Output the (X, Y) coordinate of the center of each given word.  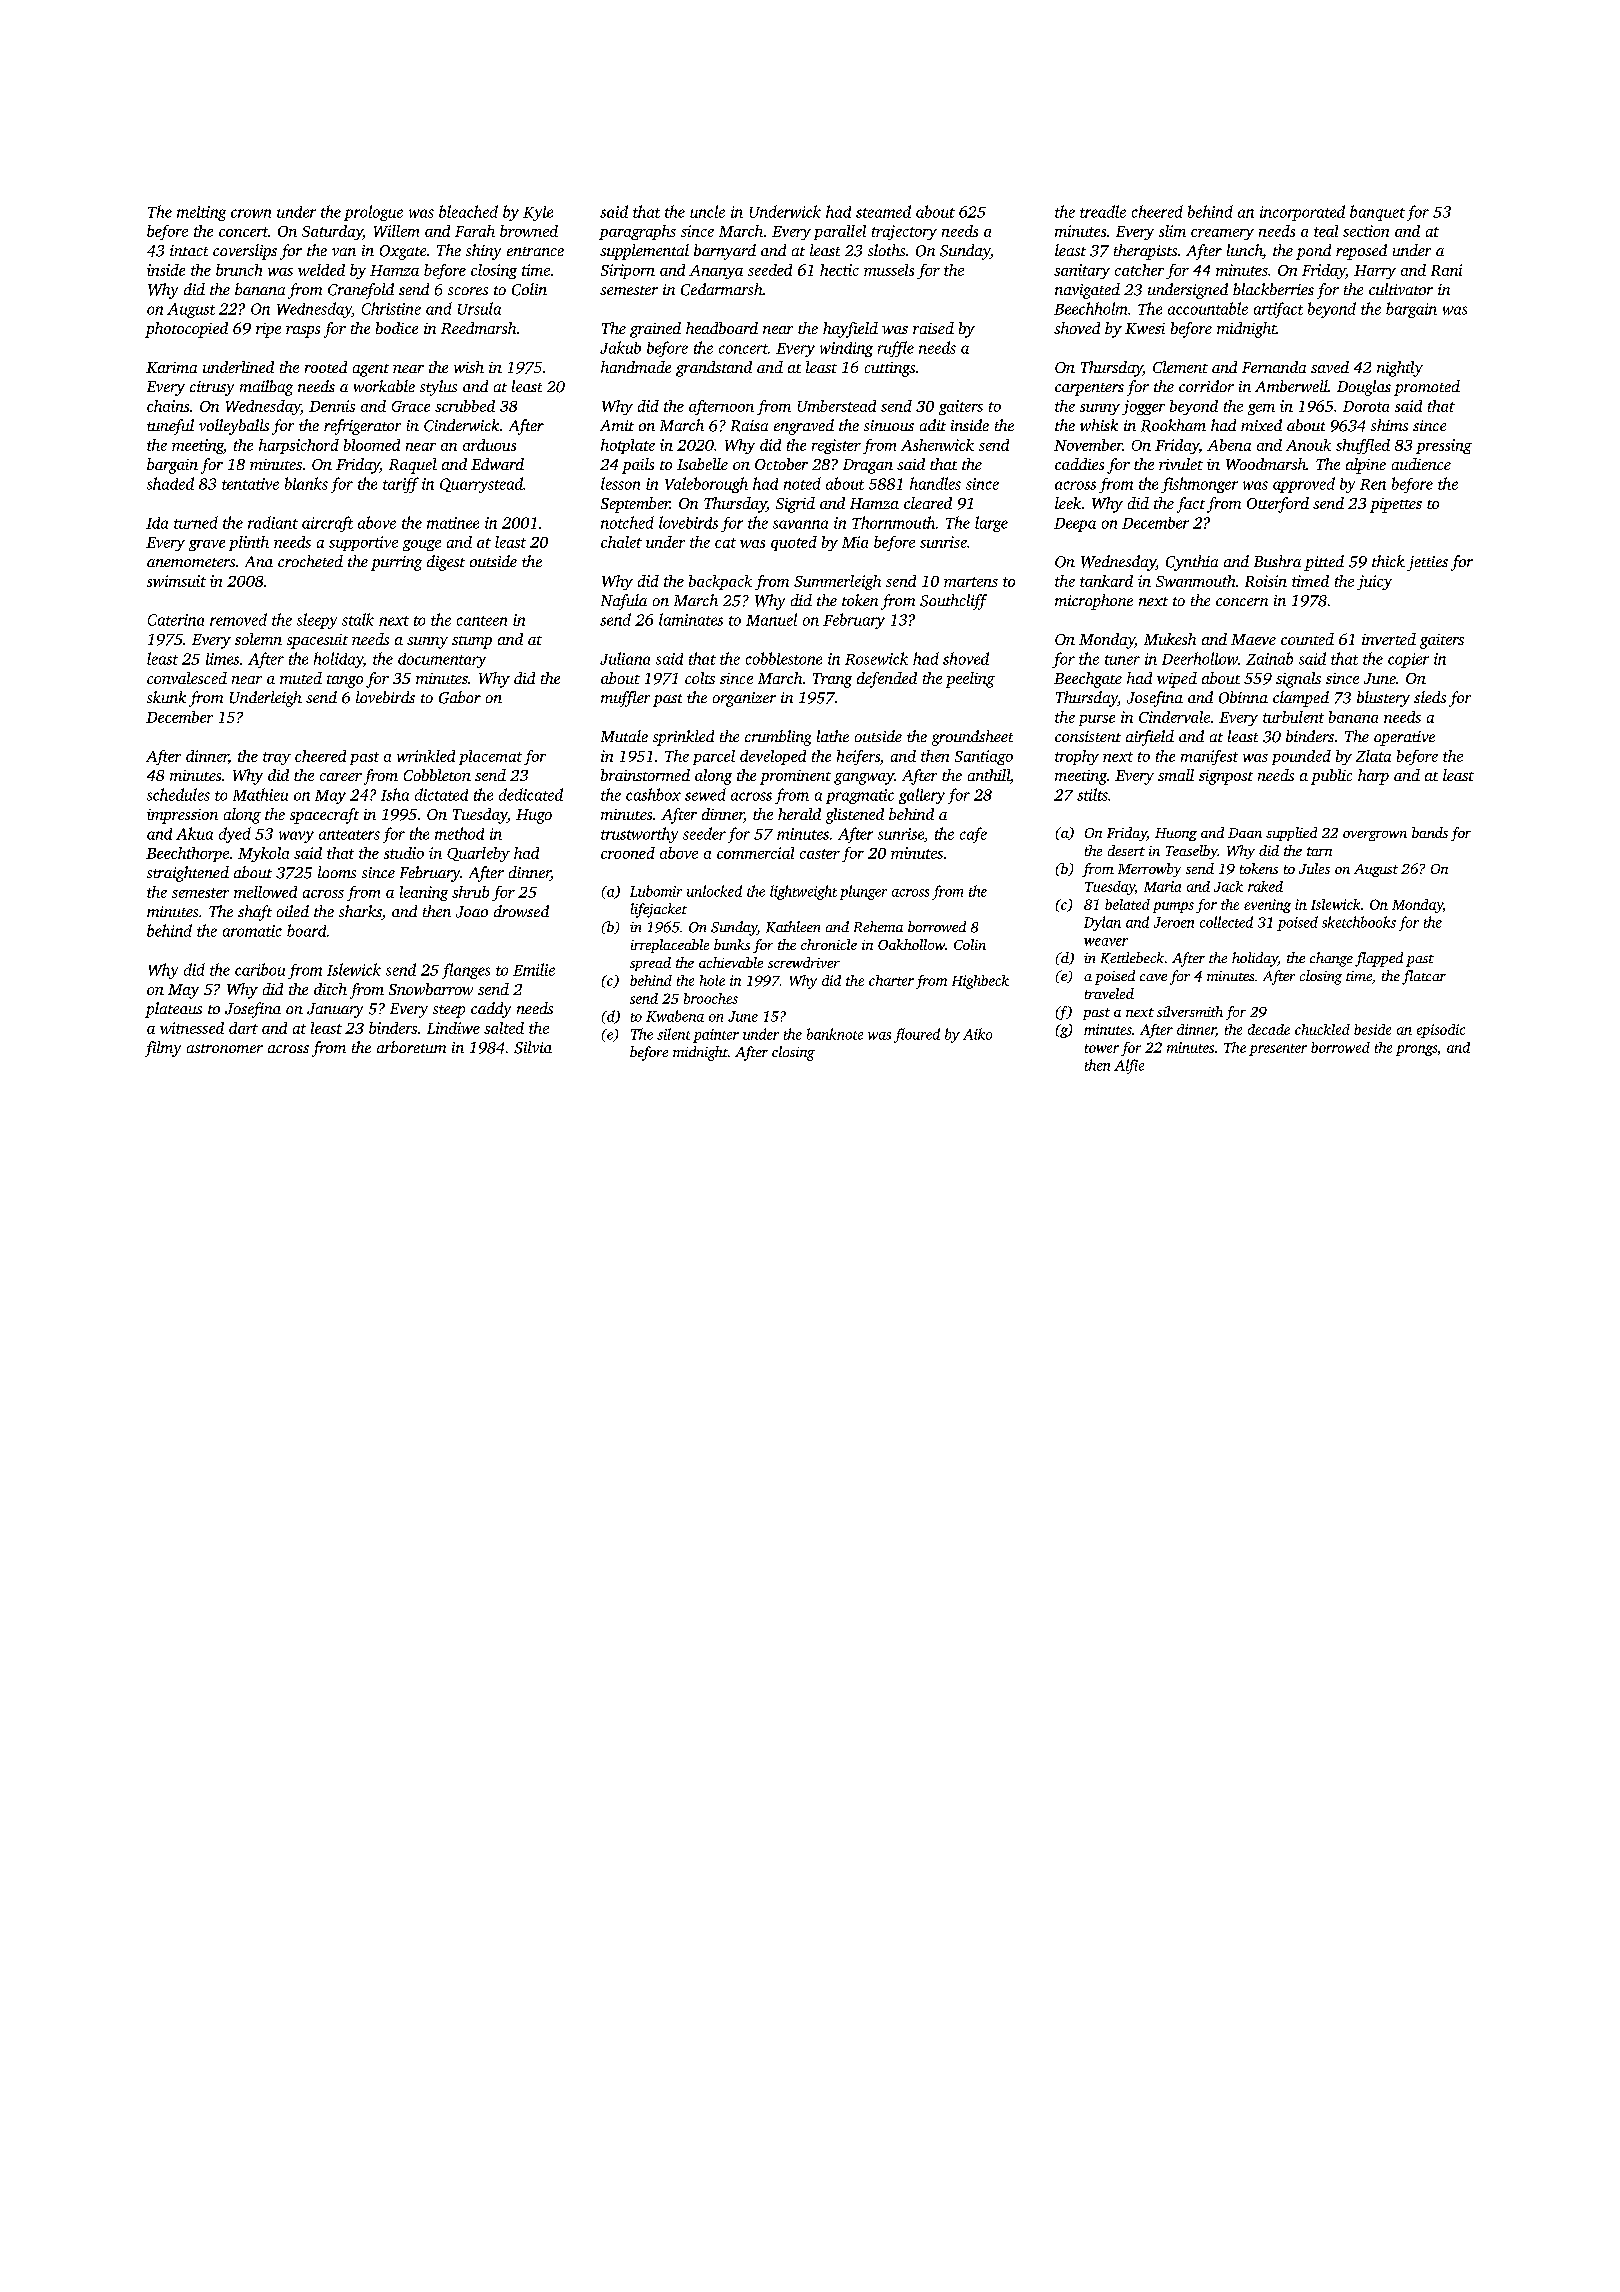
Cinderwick (461, 425)
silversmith (1190, 1011)
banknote (835, 1034)
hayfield (850, 330)
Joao (472, 912)
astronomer (225, 1048)
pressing (1444, 446)
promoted (1427, 388)
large (991, 524)
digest (446, 563)
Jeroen (1174, 922)
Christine (391, 308)
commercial (755, 853)
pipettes (1396, 505)
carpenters (1089, 389)
